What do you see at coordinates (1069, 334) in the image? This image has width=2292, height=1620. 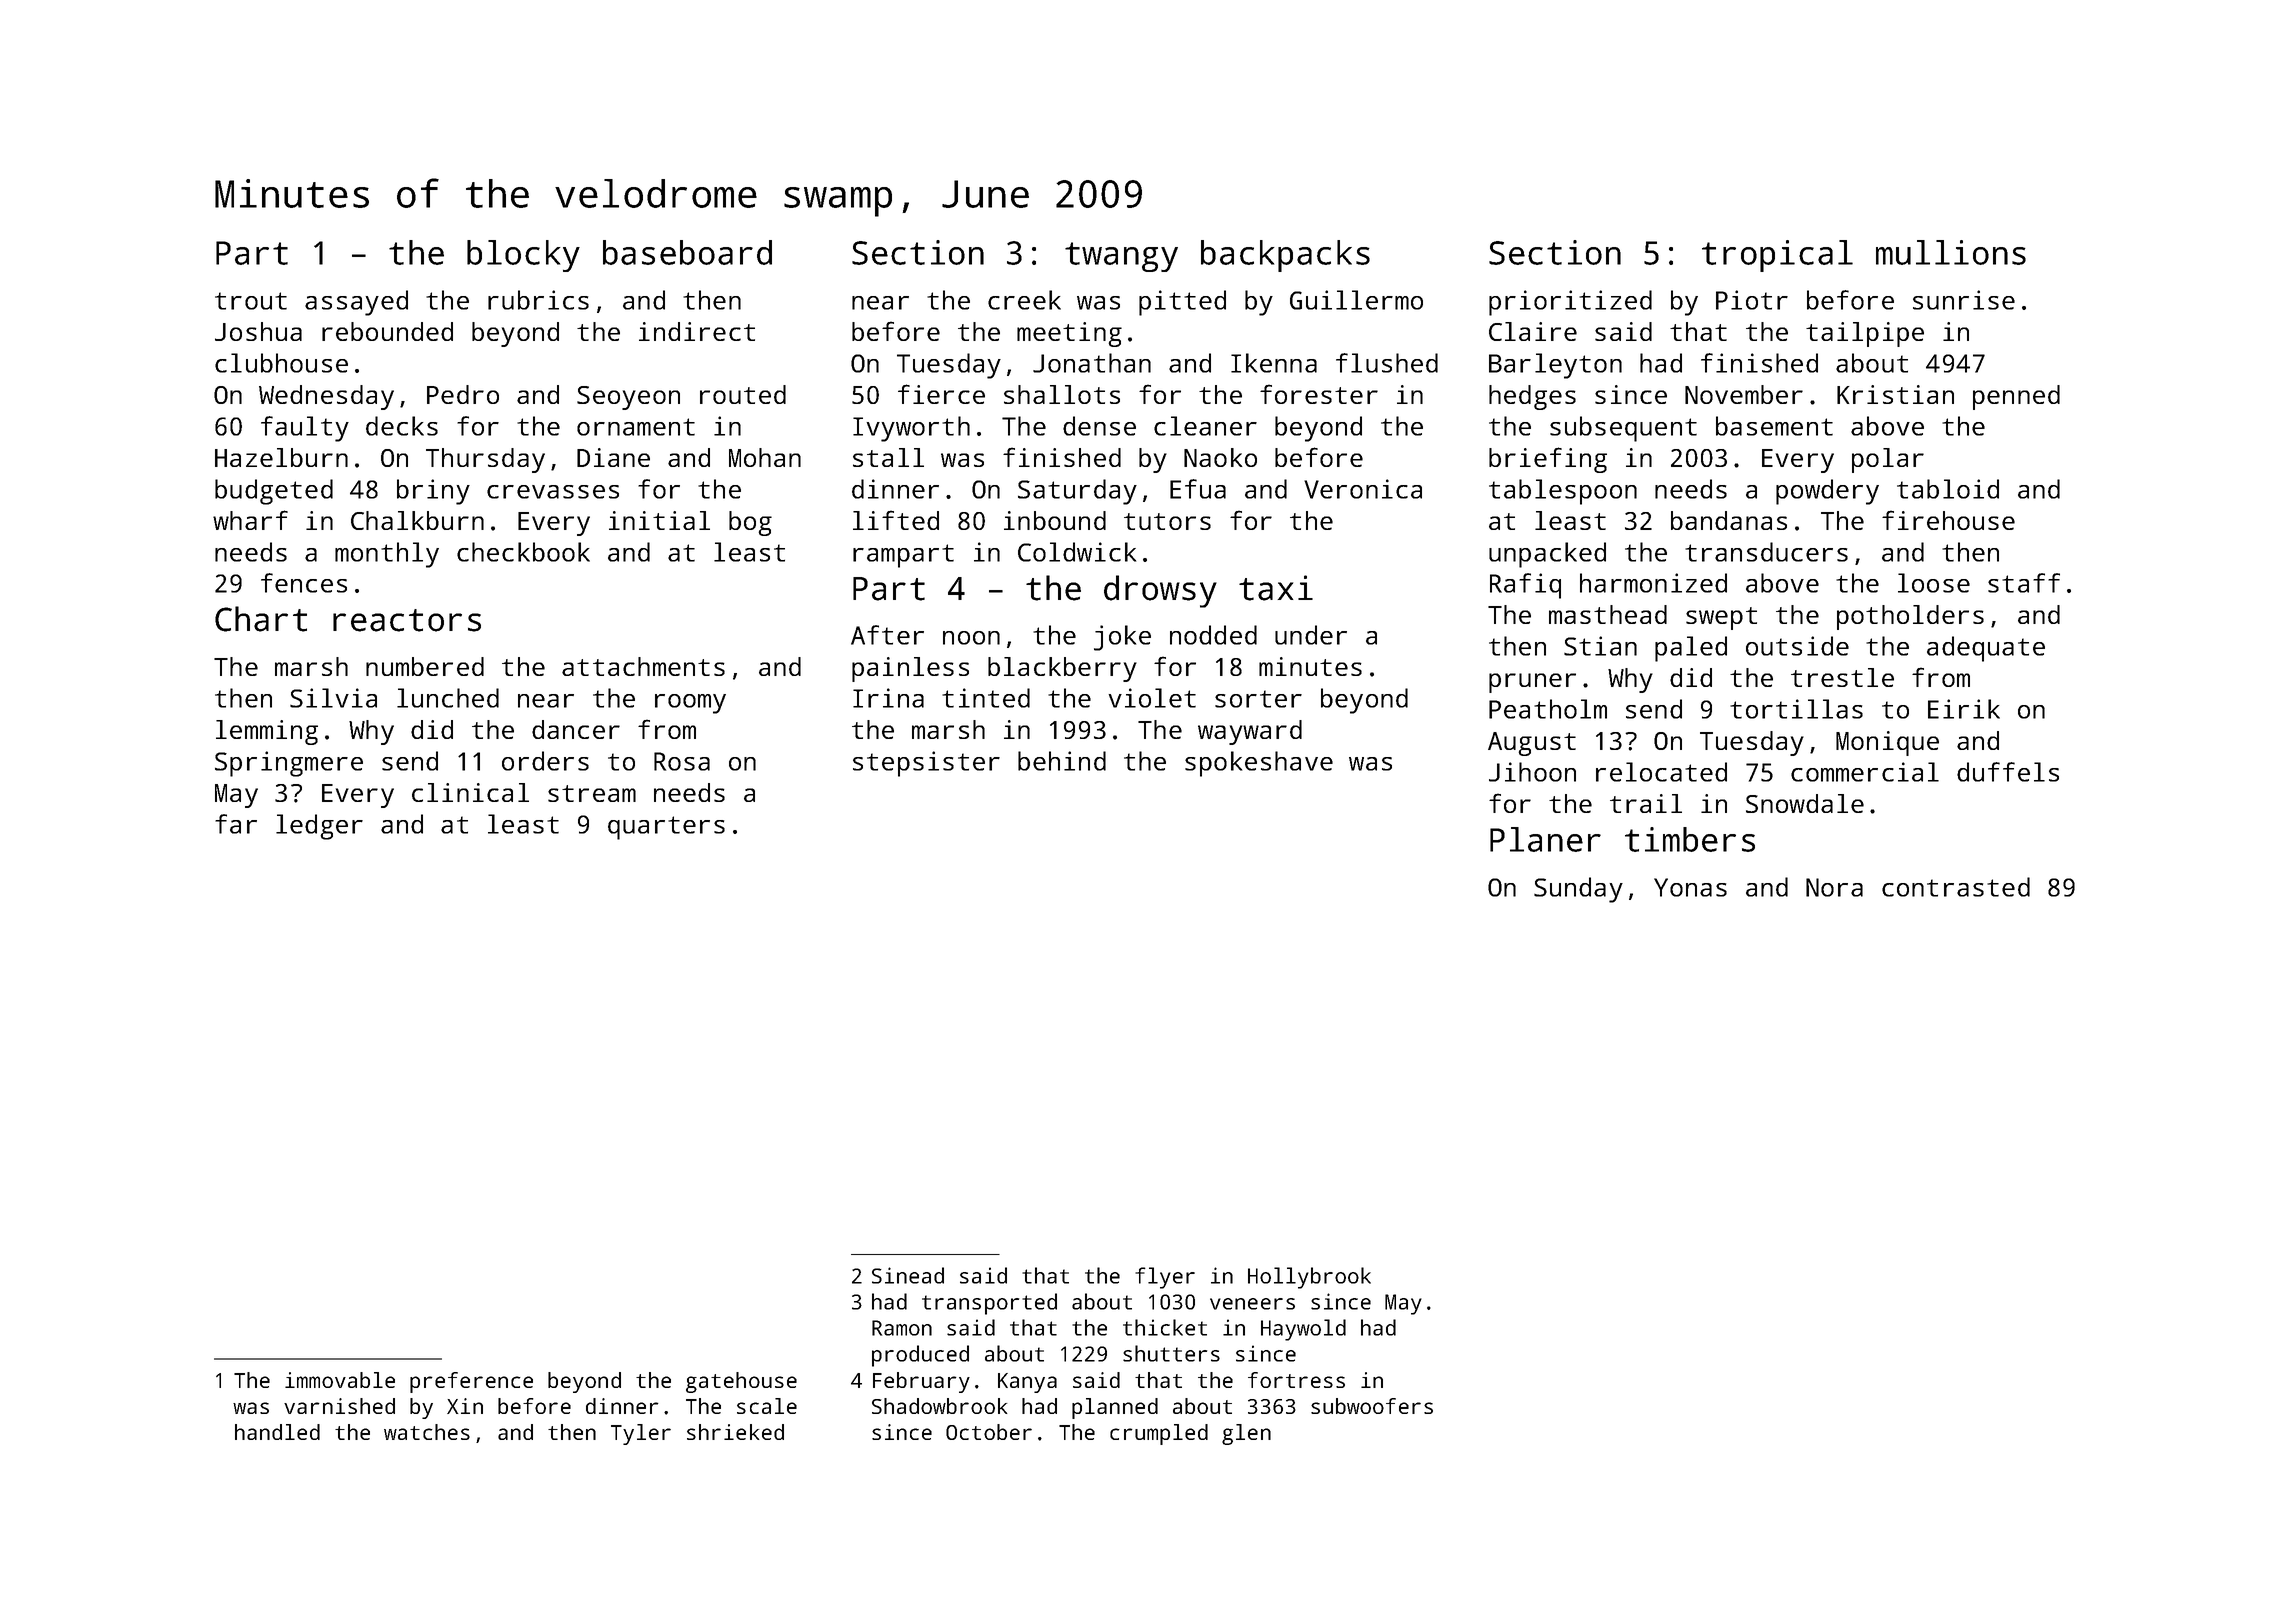 I see `meeting` at bounding box center [1069, 334].
